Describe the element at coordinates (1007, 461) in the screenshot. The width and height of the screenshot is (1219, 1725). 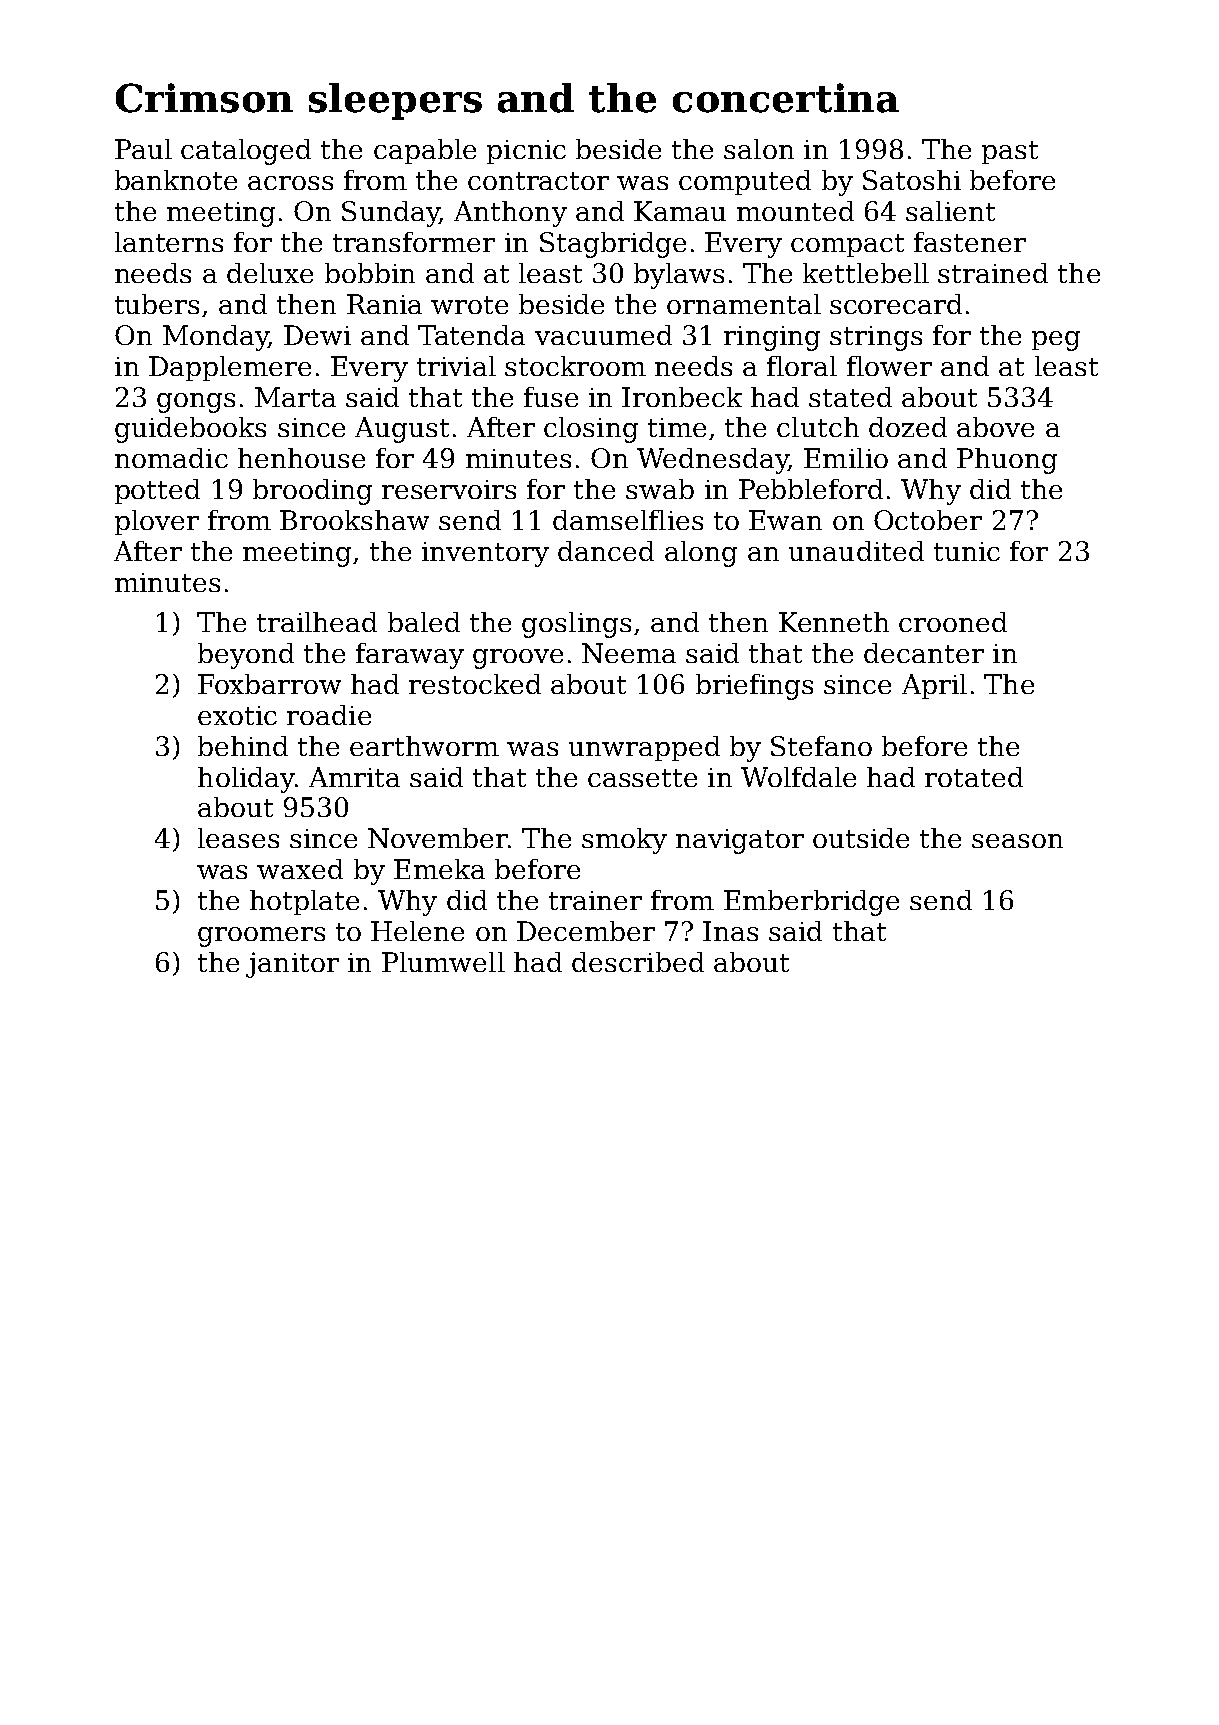
I see `Phuong` at that location.
